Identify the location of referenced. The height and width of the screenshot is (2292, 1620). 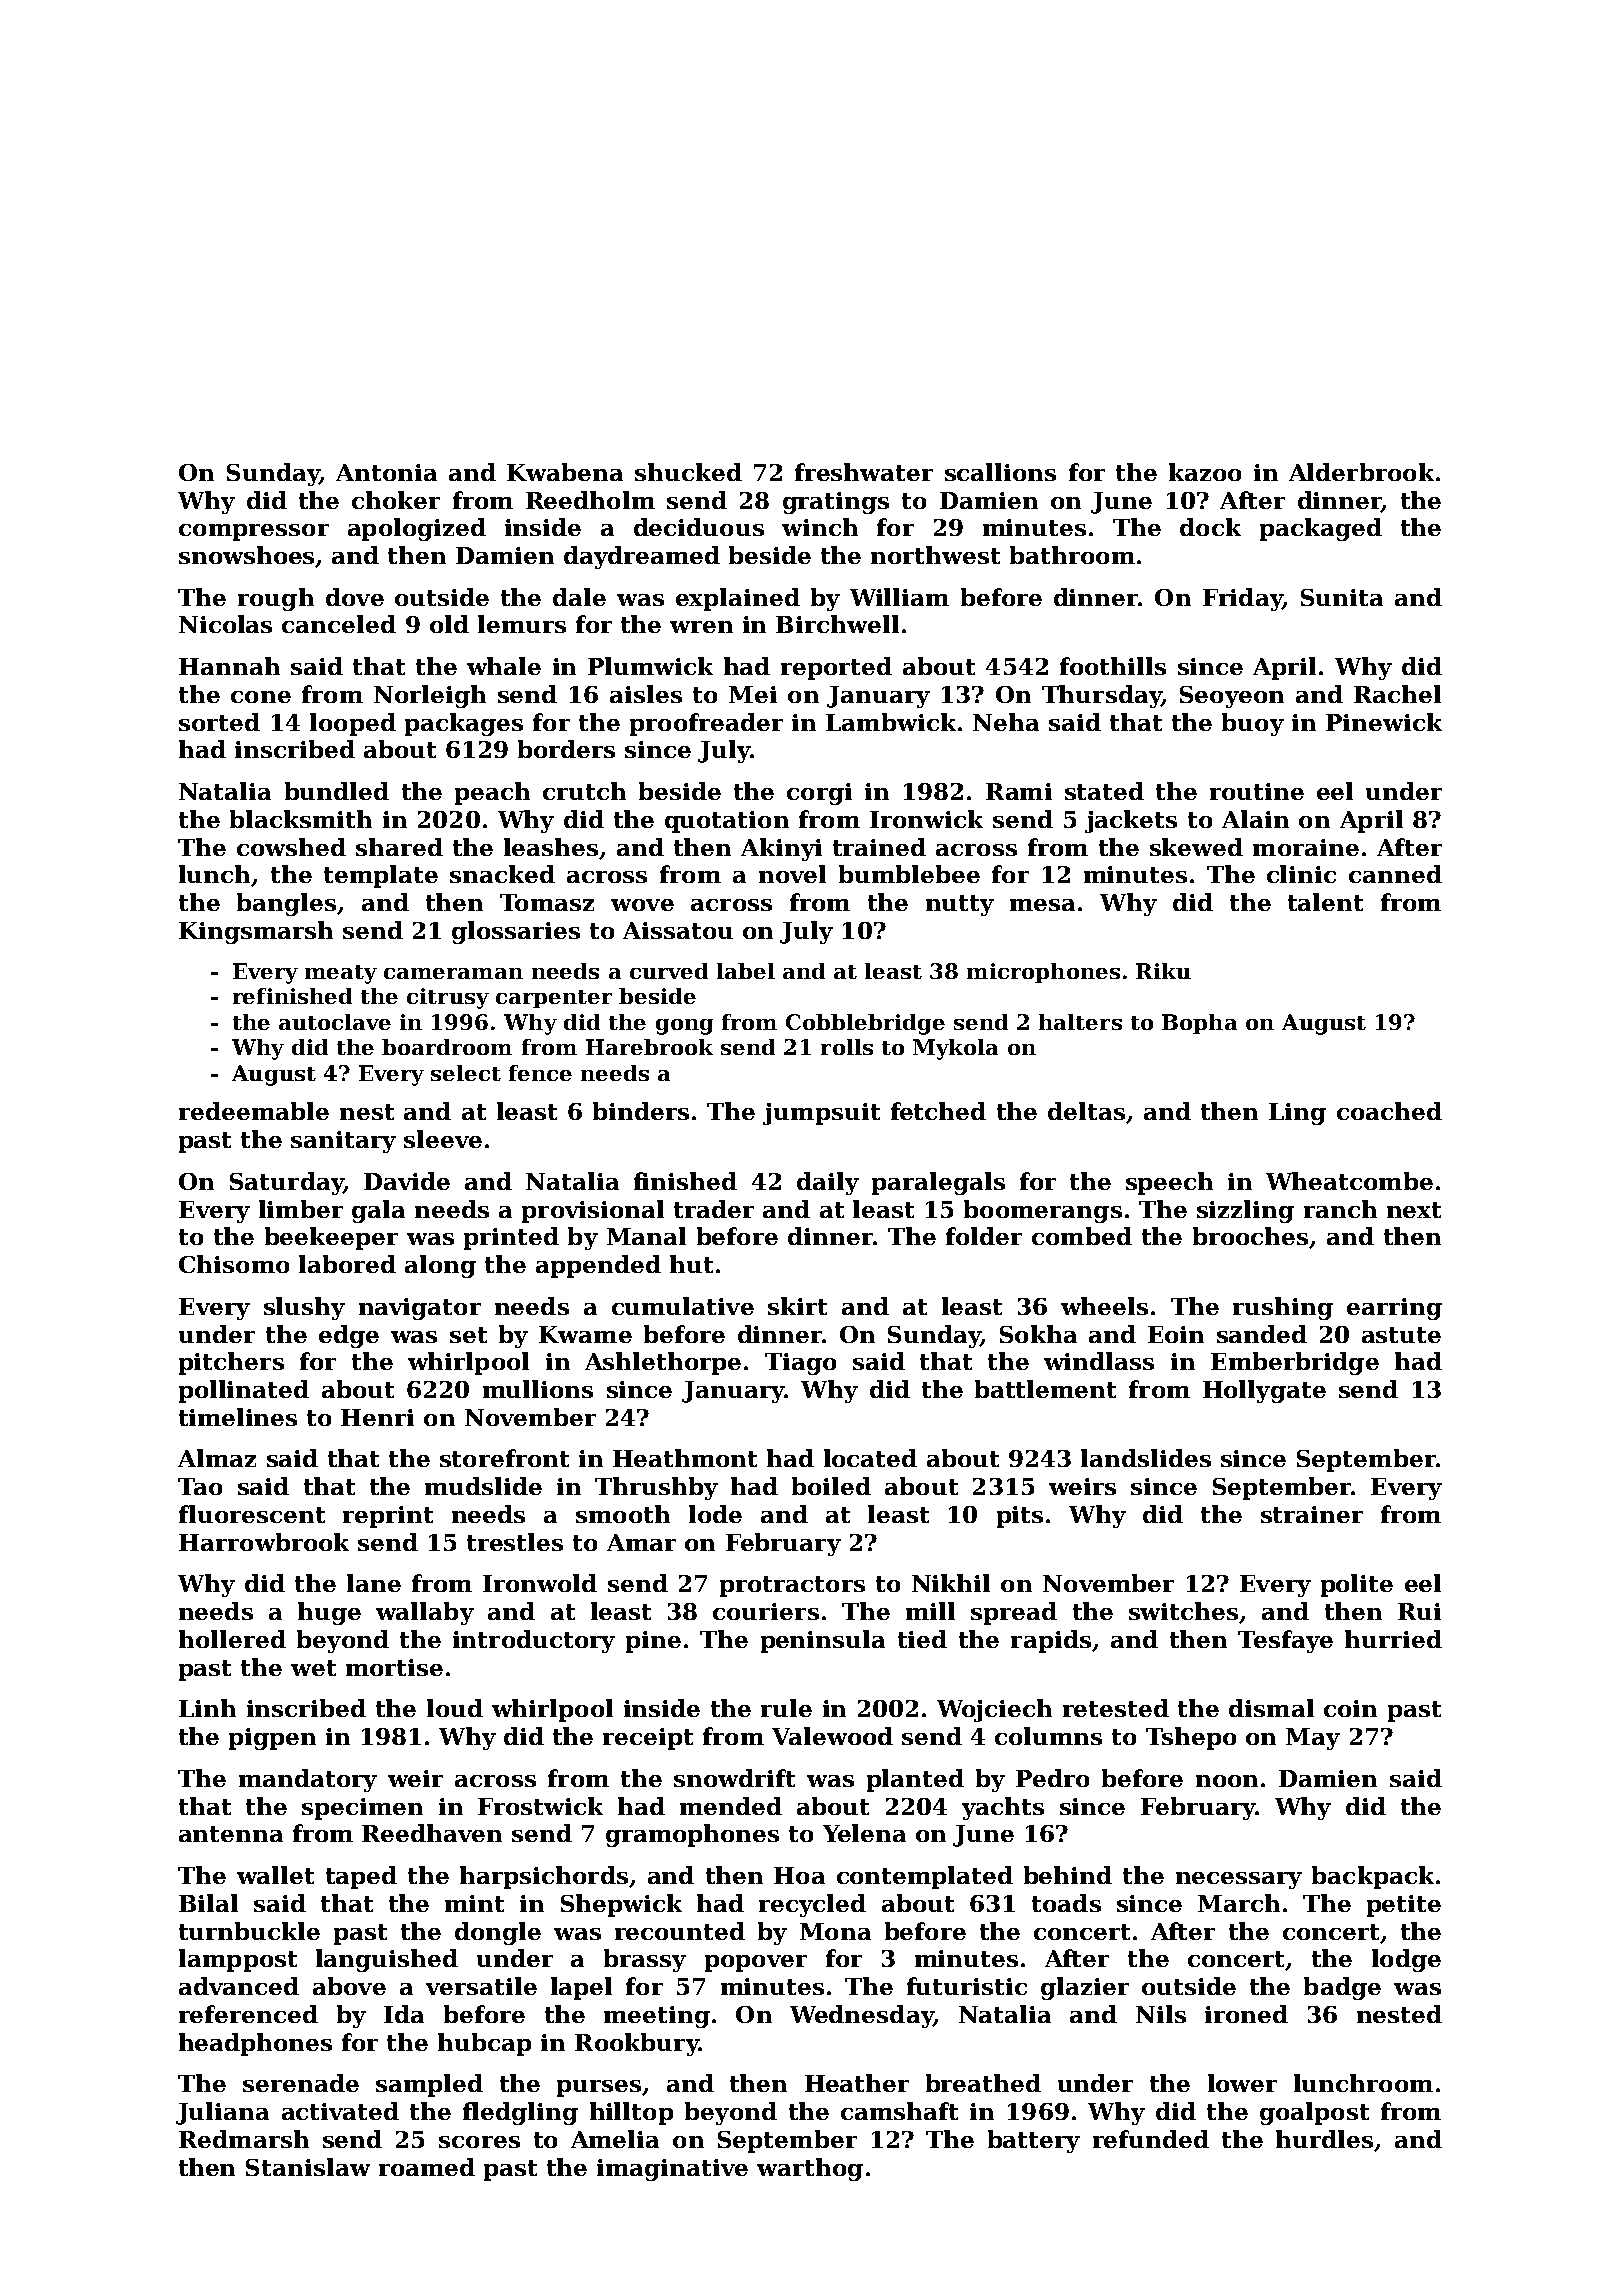
(248, 2014).
